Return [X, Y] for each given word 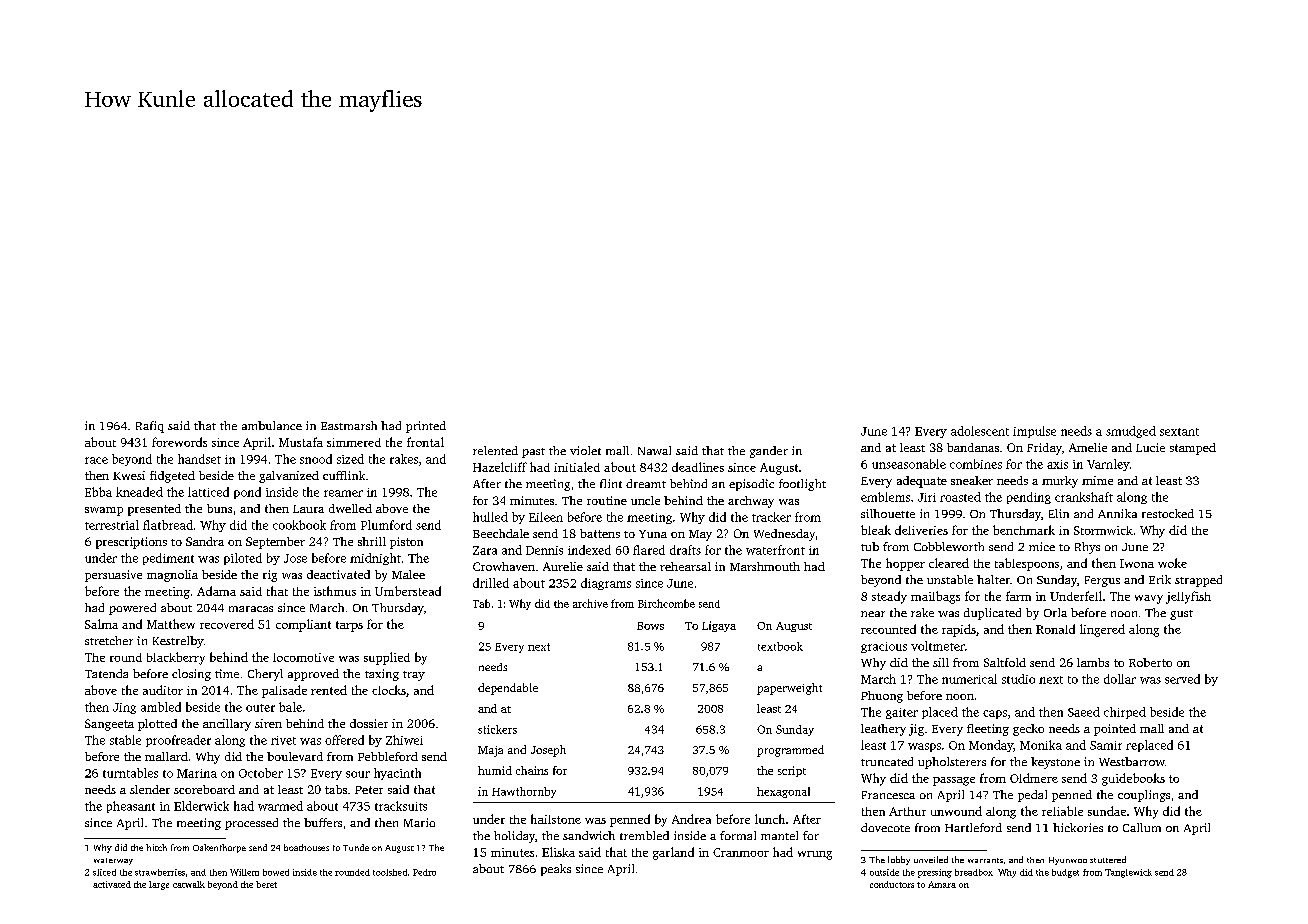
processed [251, 824]
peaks [556, 870]
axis [1057, 464]
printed [426, 427]
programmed [790, 751]
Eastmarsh [349, 425]
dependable [508, 689]
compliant [303, 625]
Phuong [882, 697]
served [1182, 679]
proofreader [178, 741]
